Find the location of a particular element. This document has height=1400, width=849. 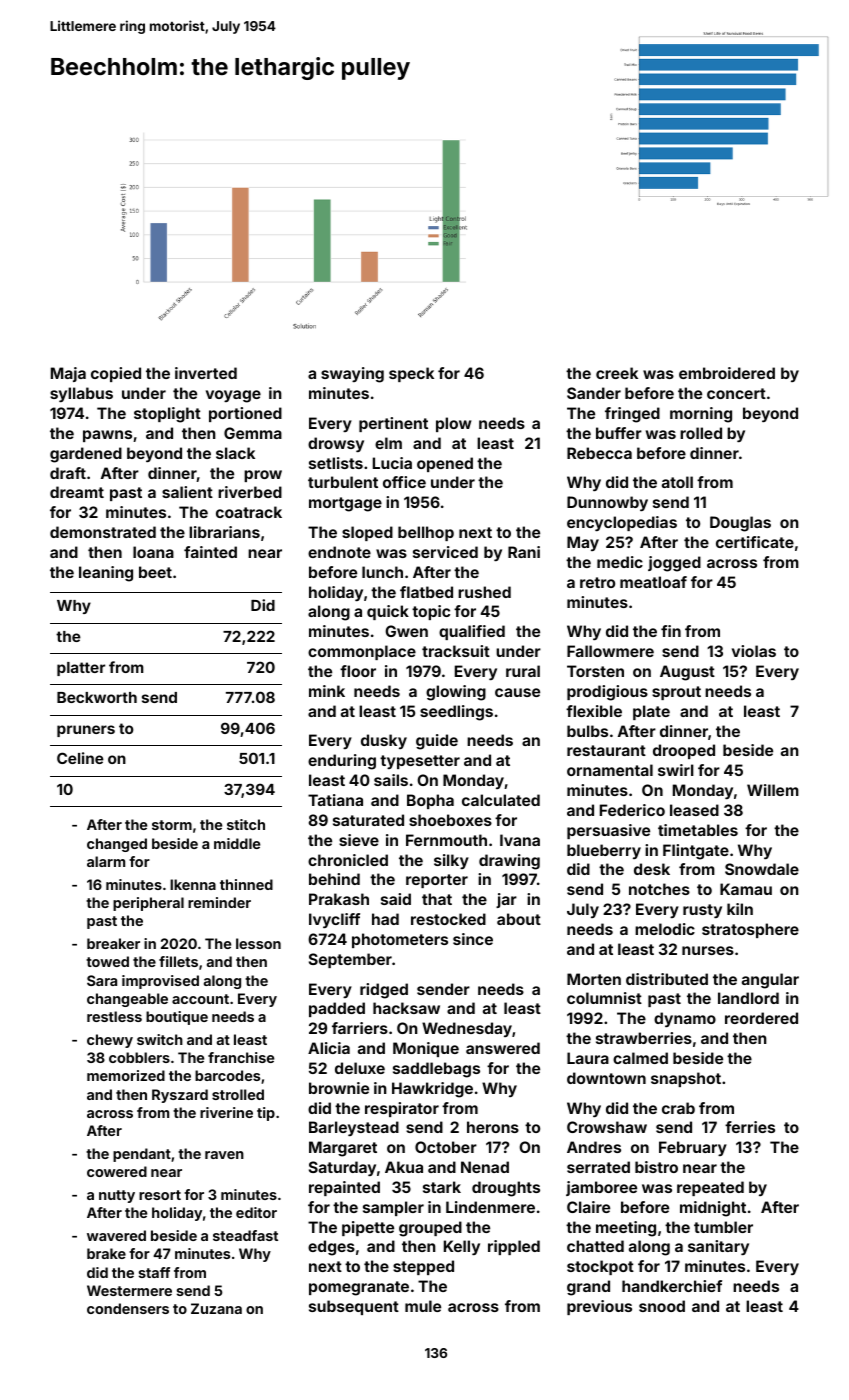

inverted is located at coordinates (206, 373).
